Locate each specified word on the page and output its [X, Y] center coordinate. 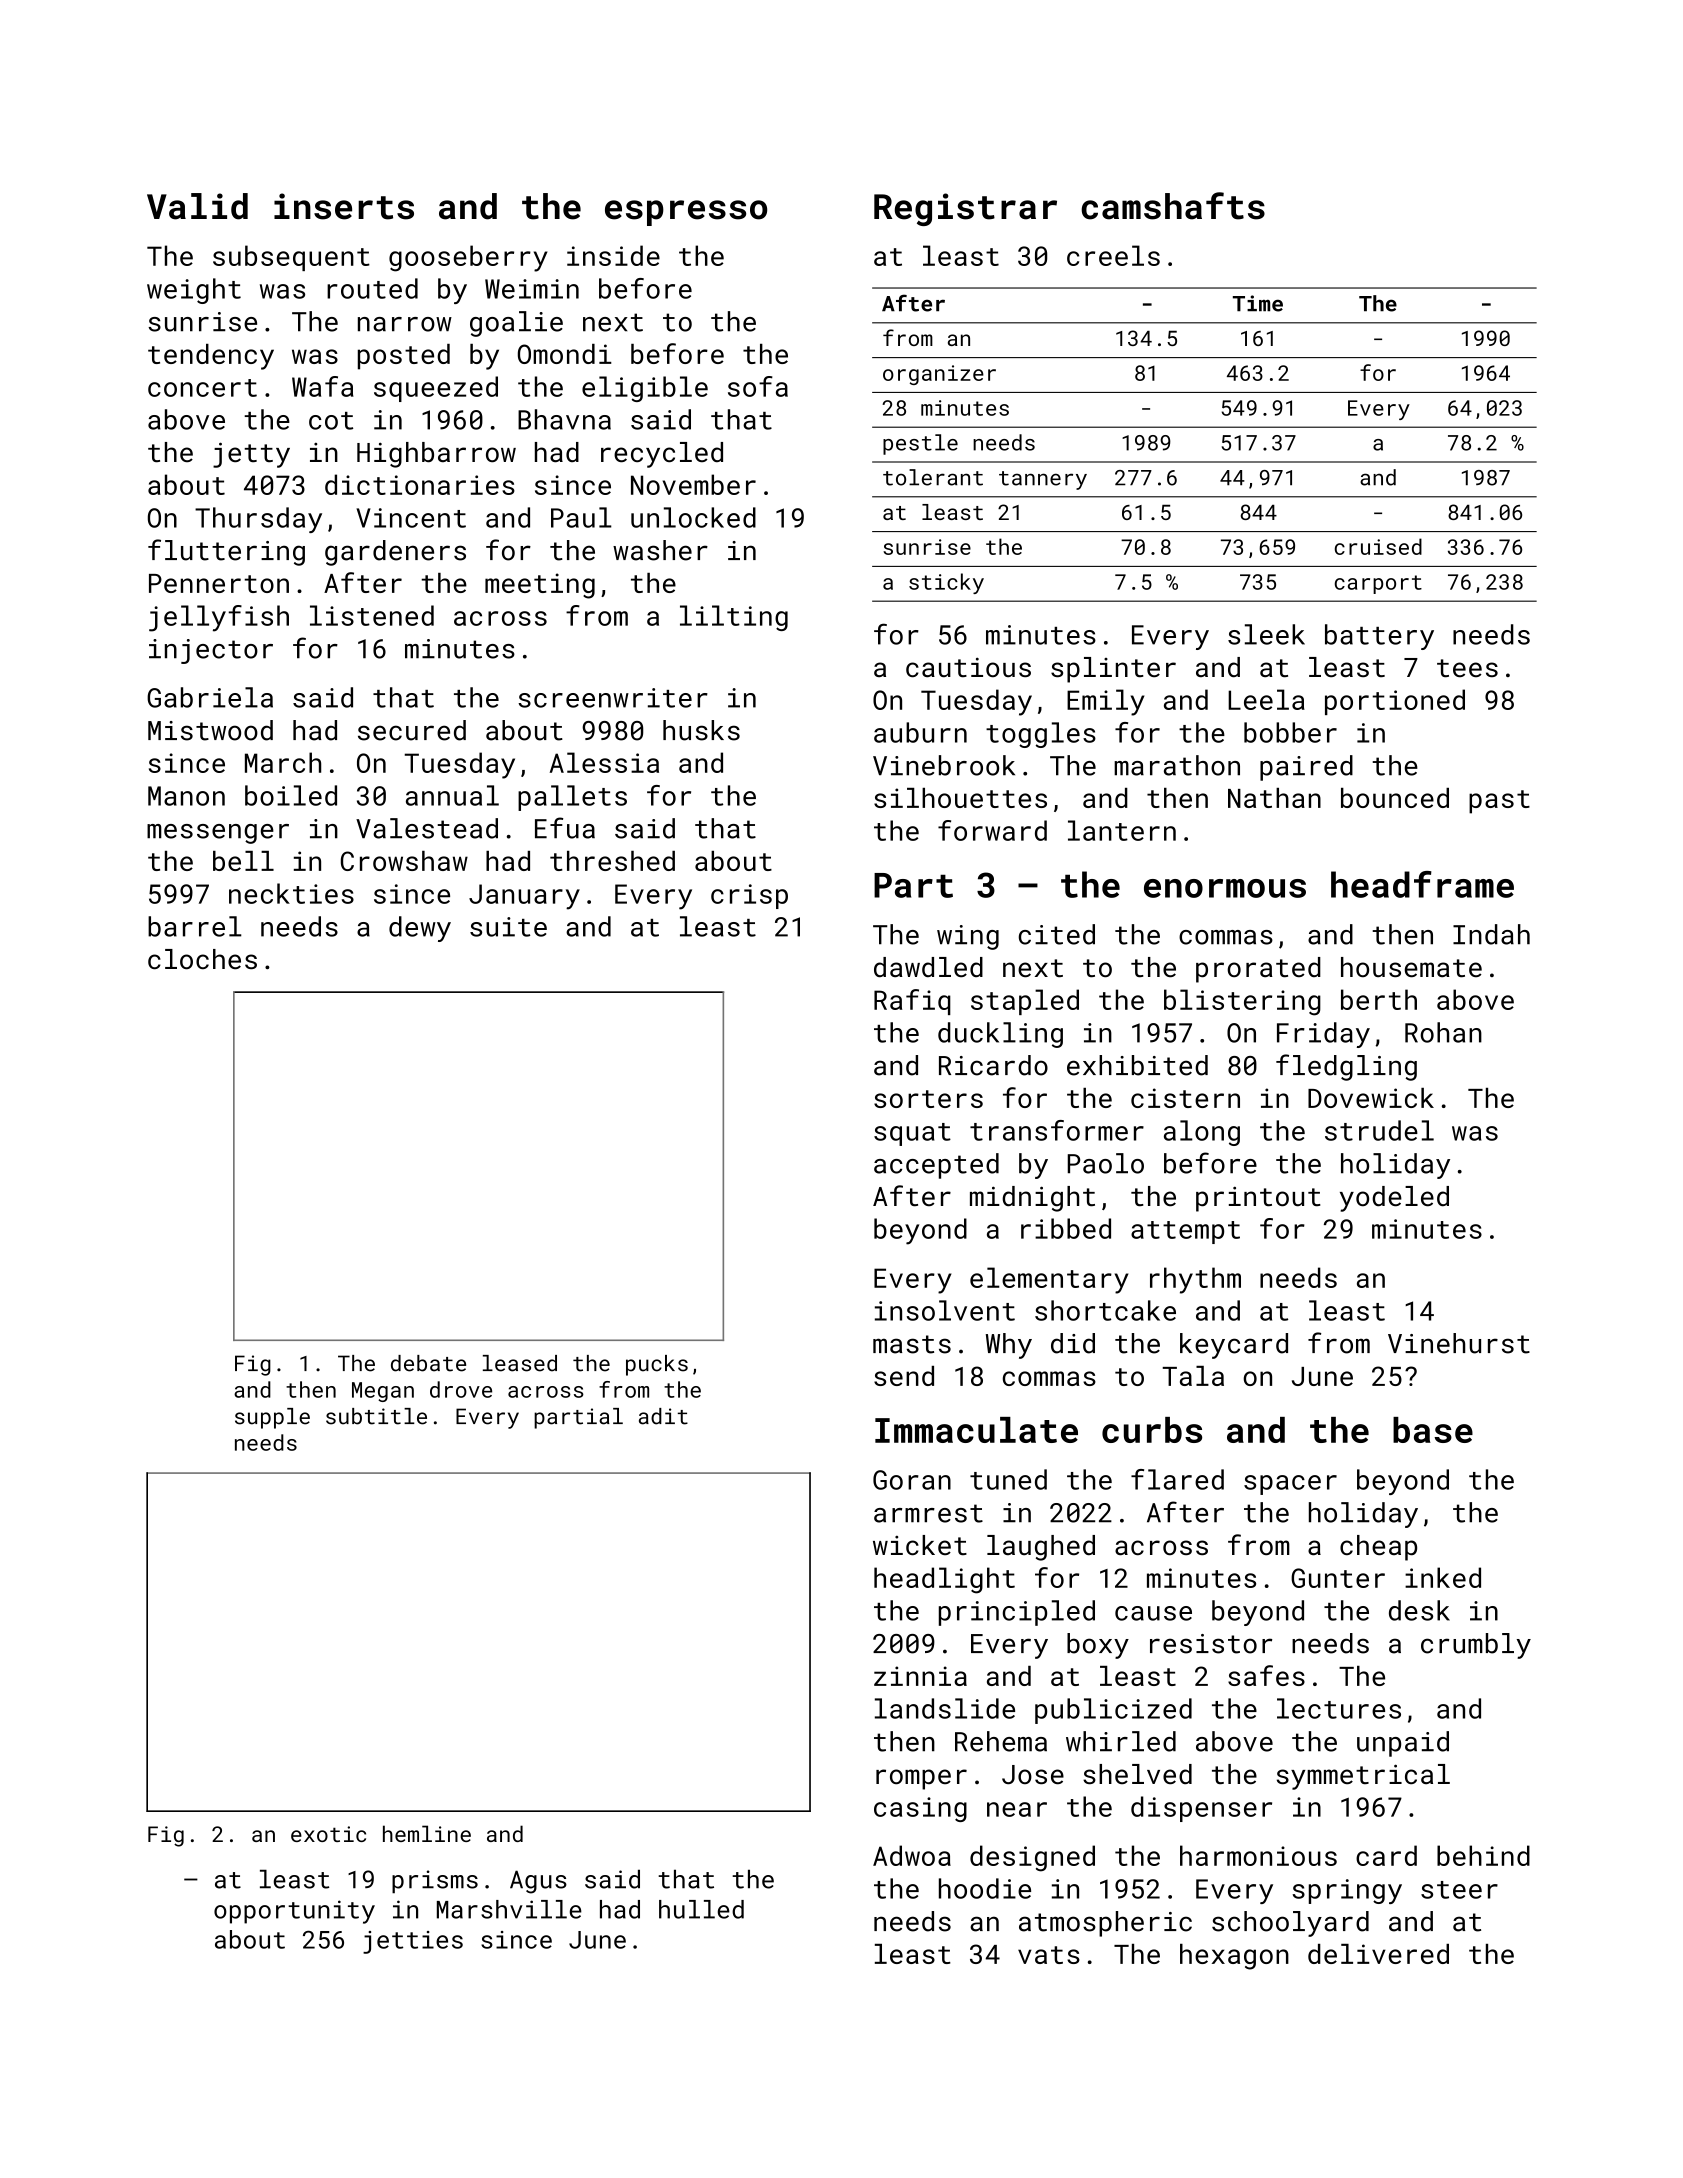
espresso [686, 213]
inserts [344, 206]
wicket [920, 1545]
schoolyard [1290, 1924]
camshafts [1173, 206]
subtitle [376, 1416]
